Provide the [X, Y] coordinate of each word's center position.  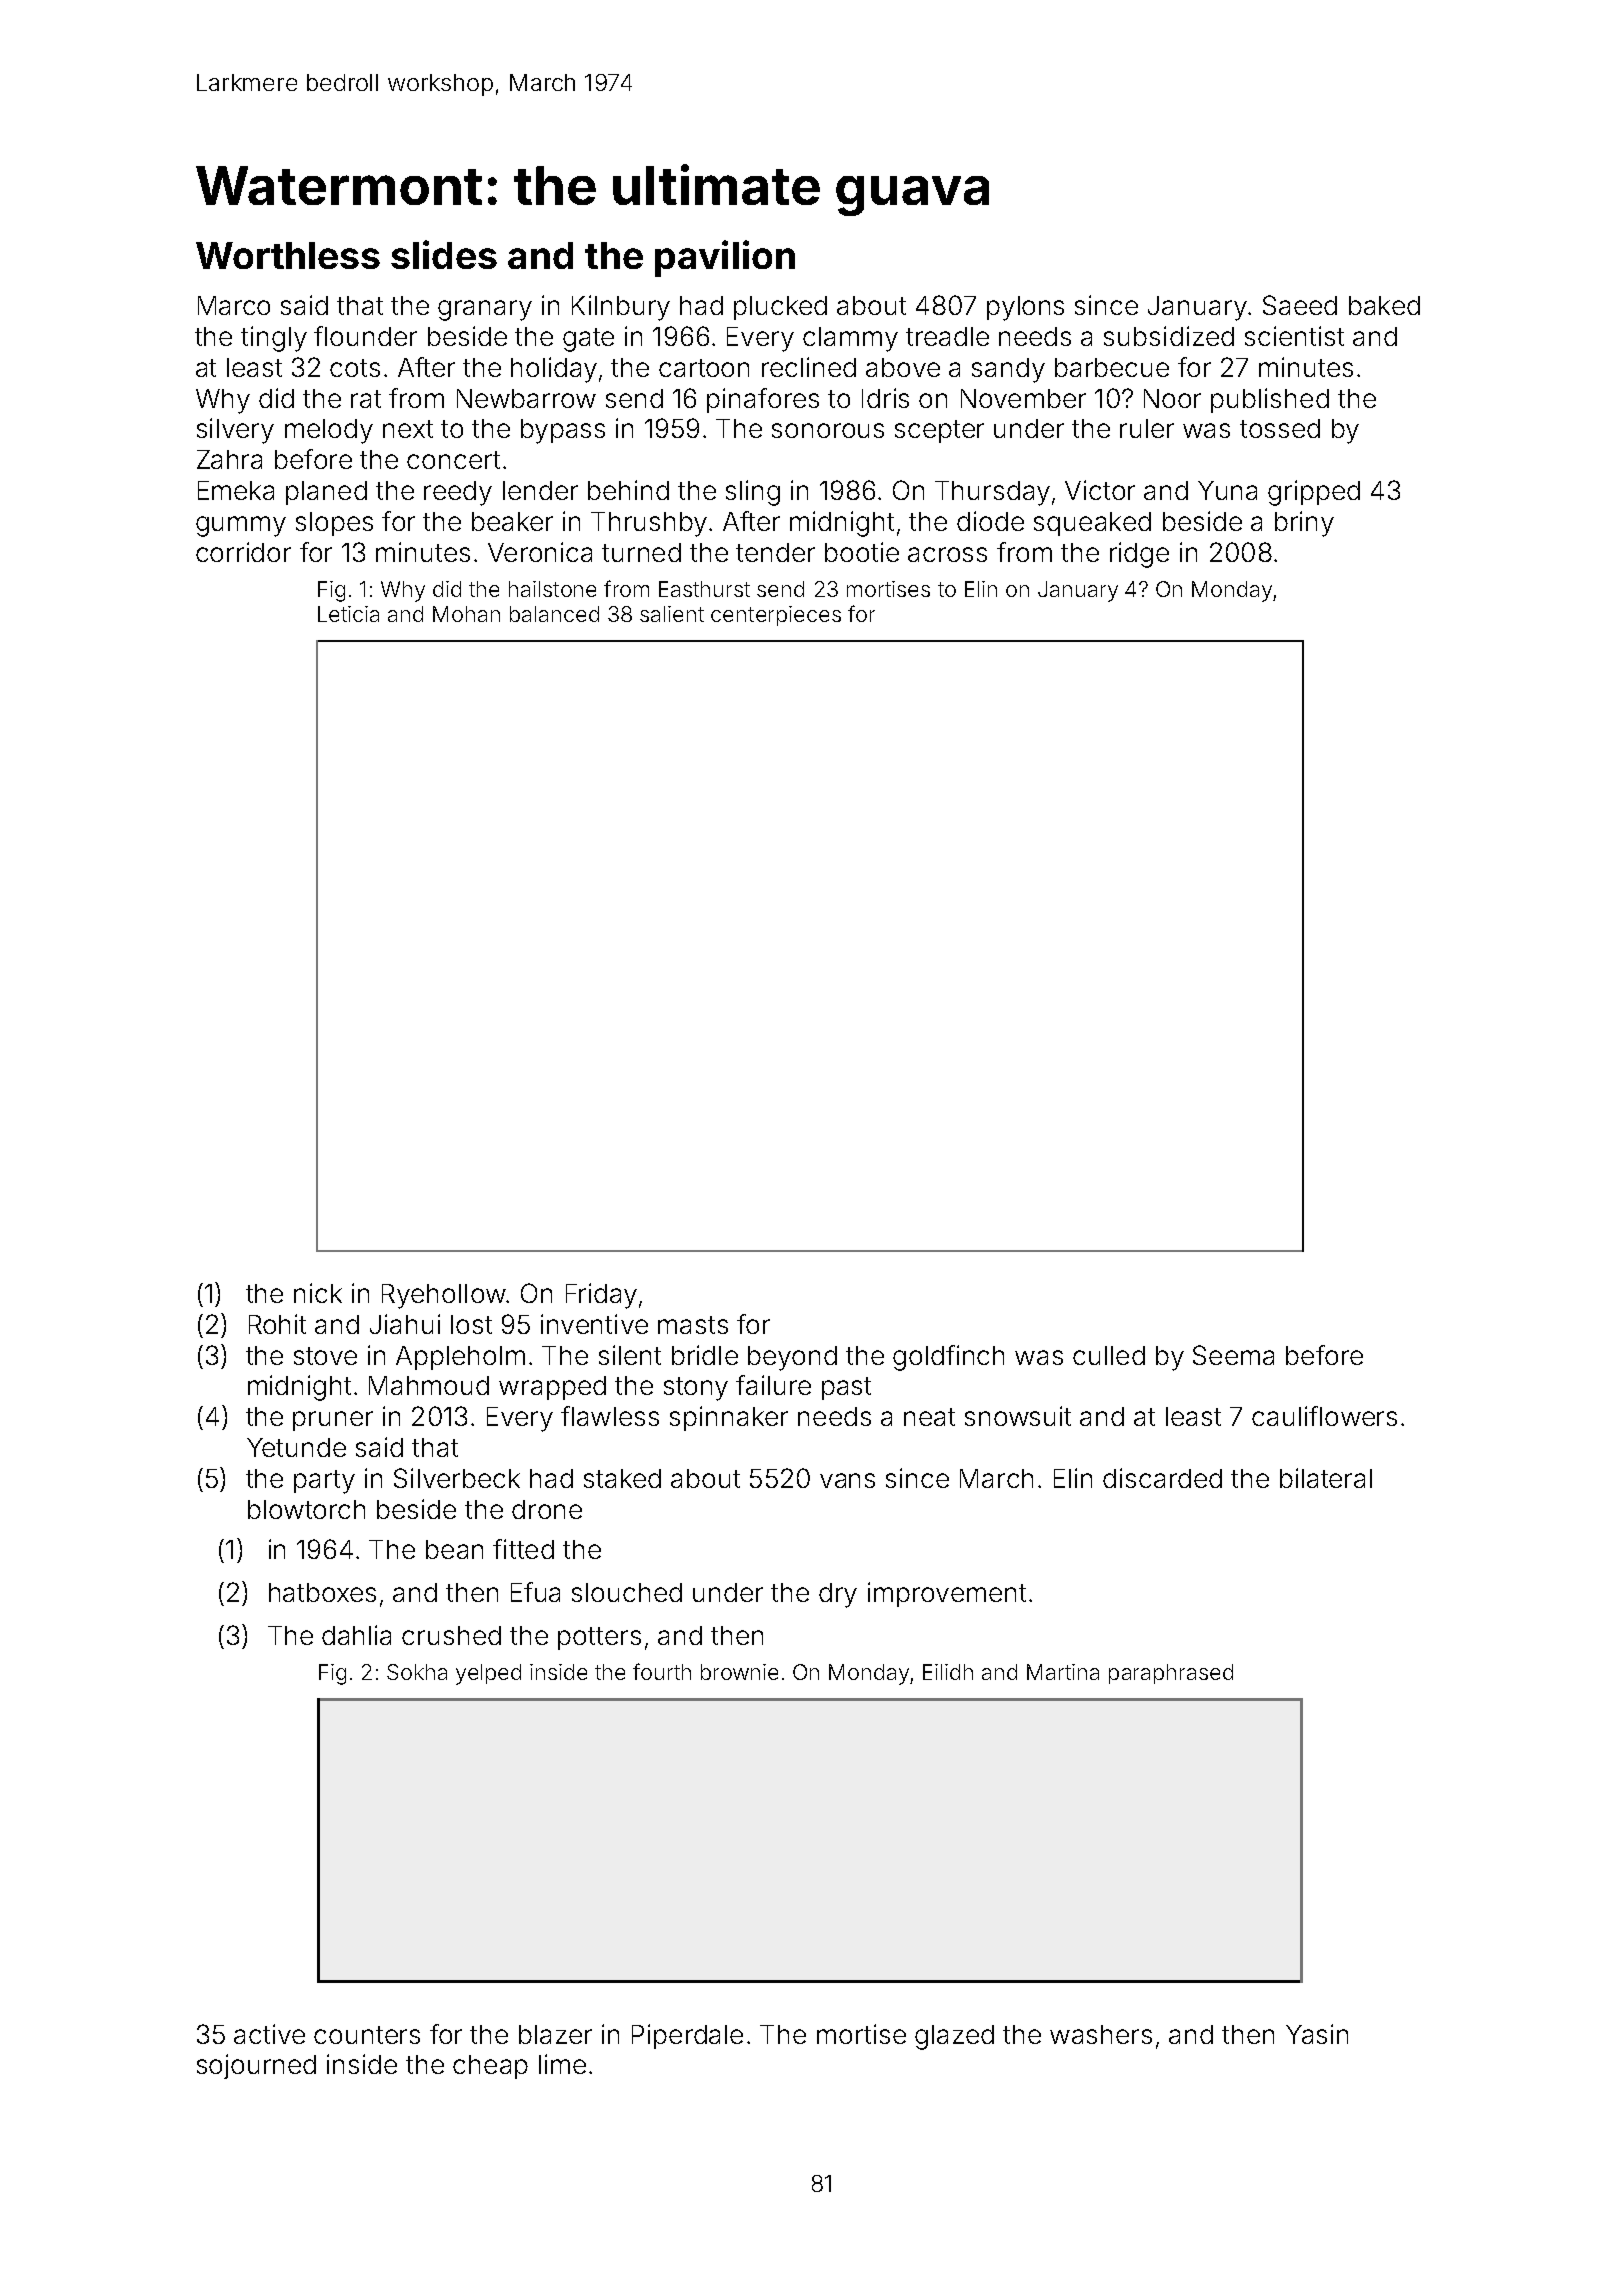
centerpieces [776, 616]
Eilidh [948, 1672]
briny [1304, 524]
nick [318, 1293]
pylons [1025, 308]
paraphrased [1171, 1674]
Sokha [417, 1672]
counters [367, 2035]
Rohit [277, 1324]
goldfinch [948, 1358]
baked [1384, 305]
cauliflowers [1324, 1416]
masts [693, 1325]
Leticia [348, 614]
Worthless [288, 255]
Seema [1233, 1355]
